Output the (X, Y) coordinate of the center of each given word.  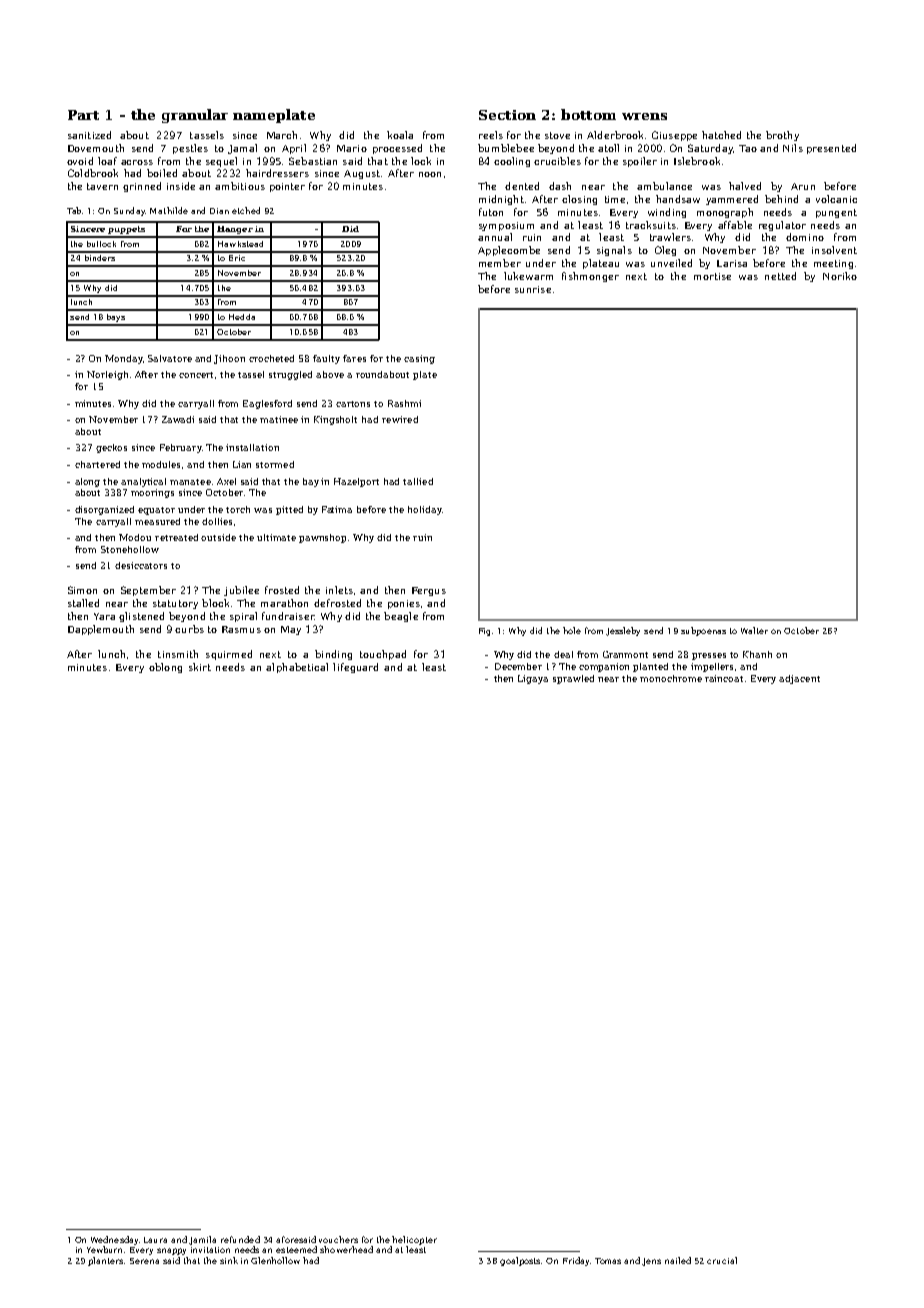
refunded (240, 1239)
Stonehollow (130, 549)
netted (780, 276)
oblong (165, 668)
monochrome (671, 678)
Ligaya (533, 679)
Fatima (337, 509)
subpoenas (703, 631)
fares (354, 358)
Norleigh (107, 375)
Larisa (732, 263)
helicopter (414, 1240)
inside (181, 186)
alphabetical (297, 668)
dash (560, 186)
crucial (722, 1260)
